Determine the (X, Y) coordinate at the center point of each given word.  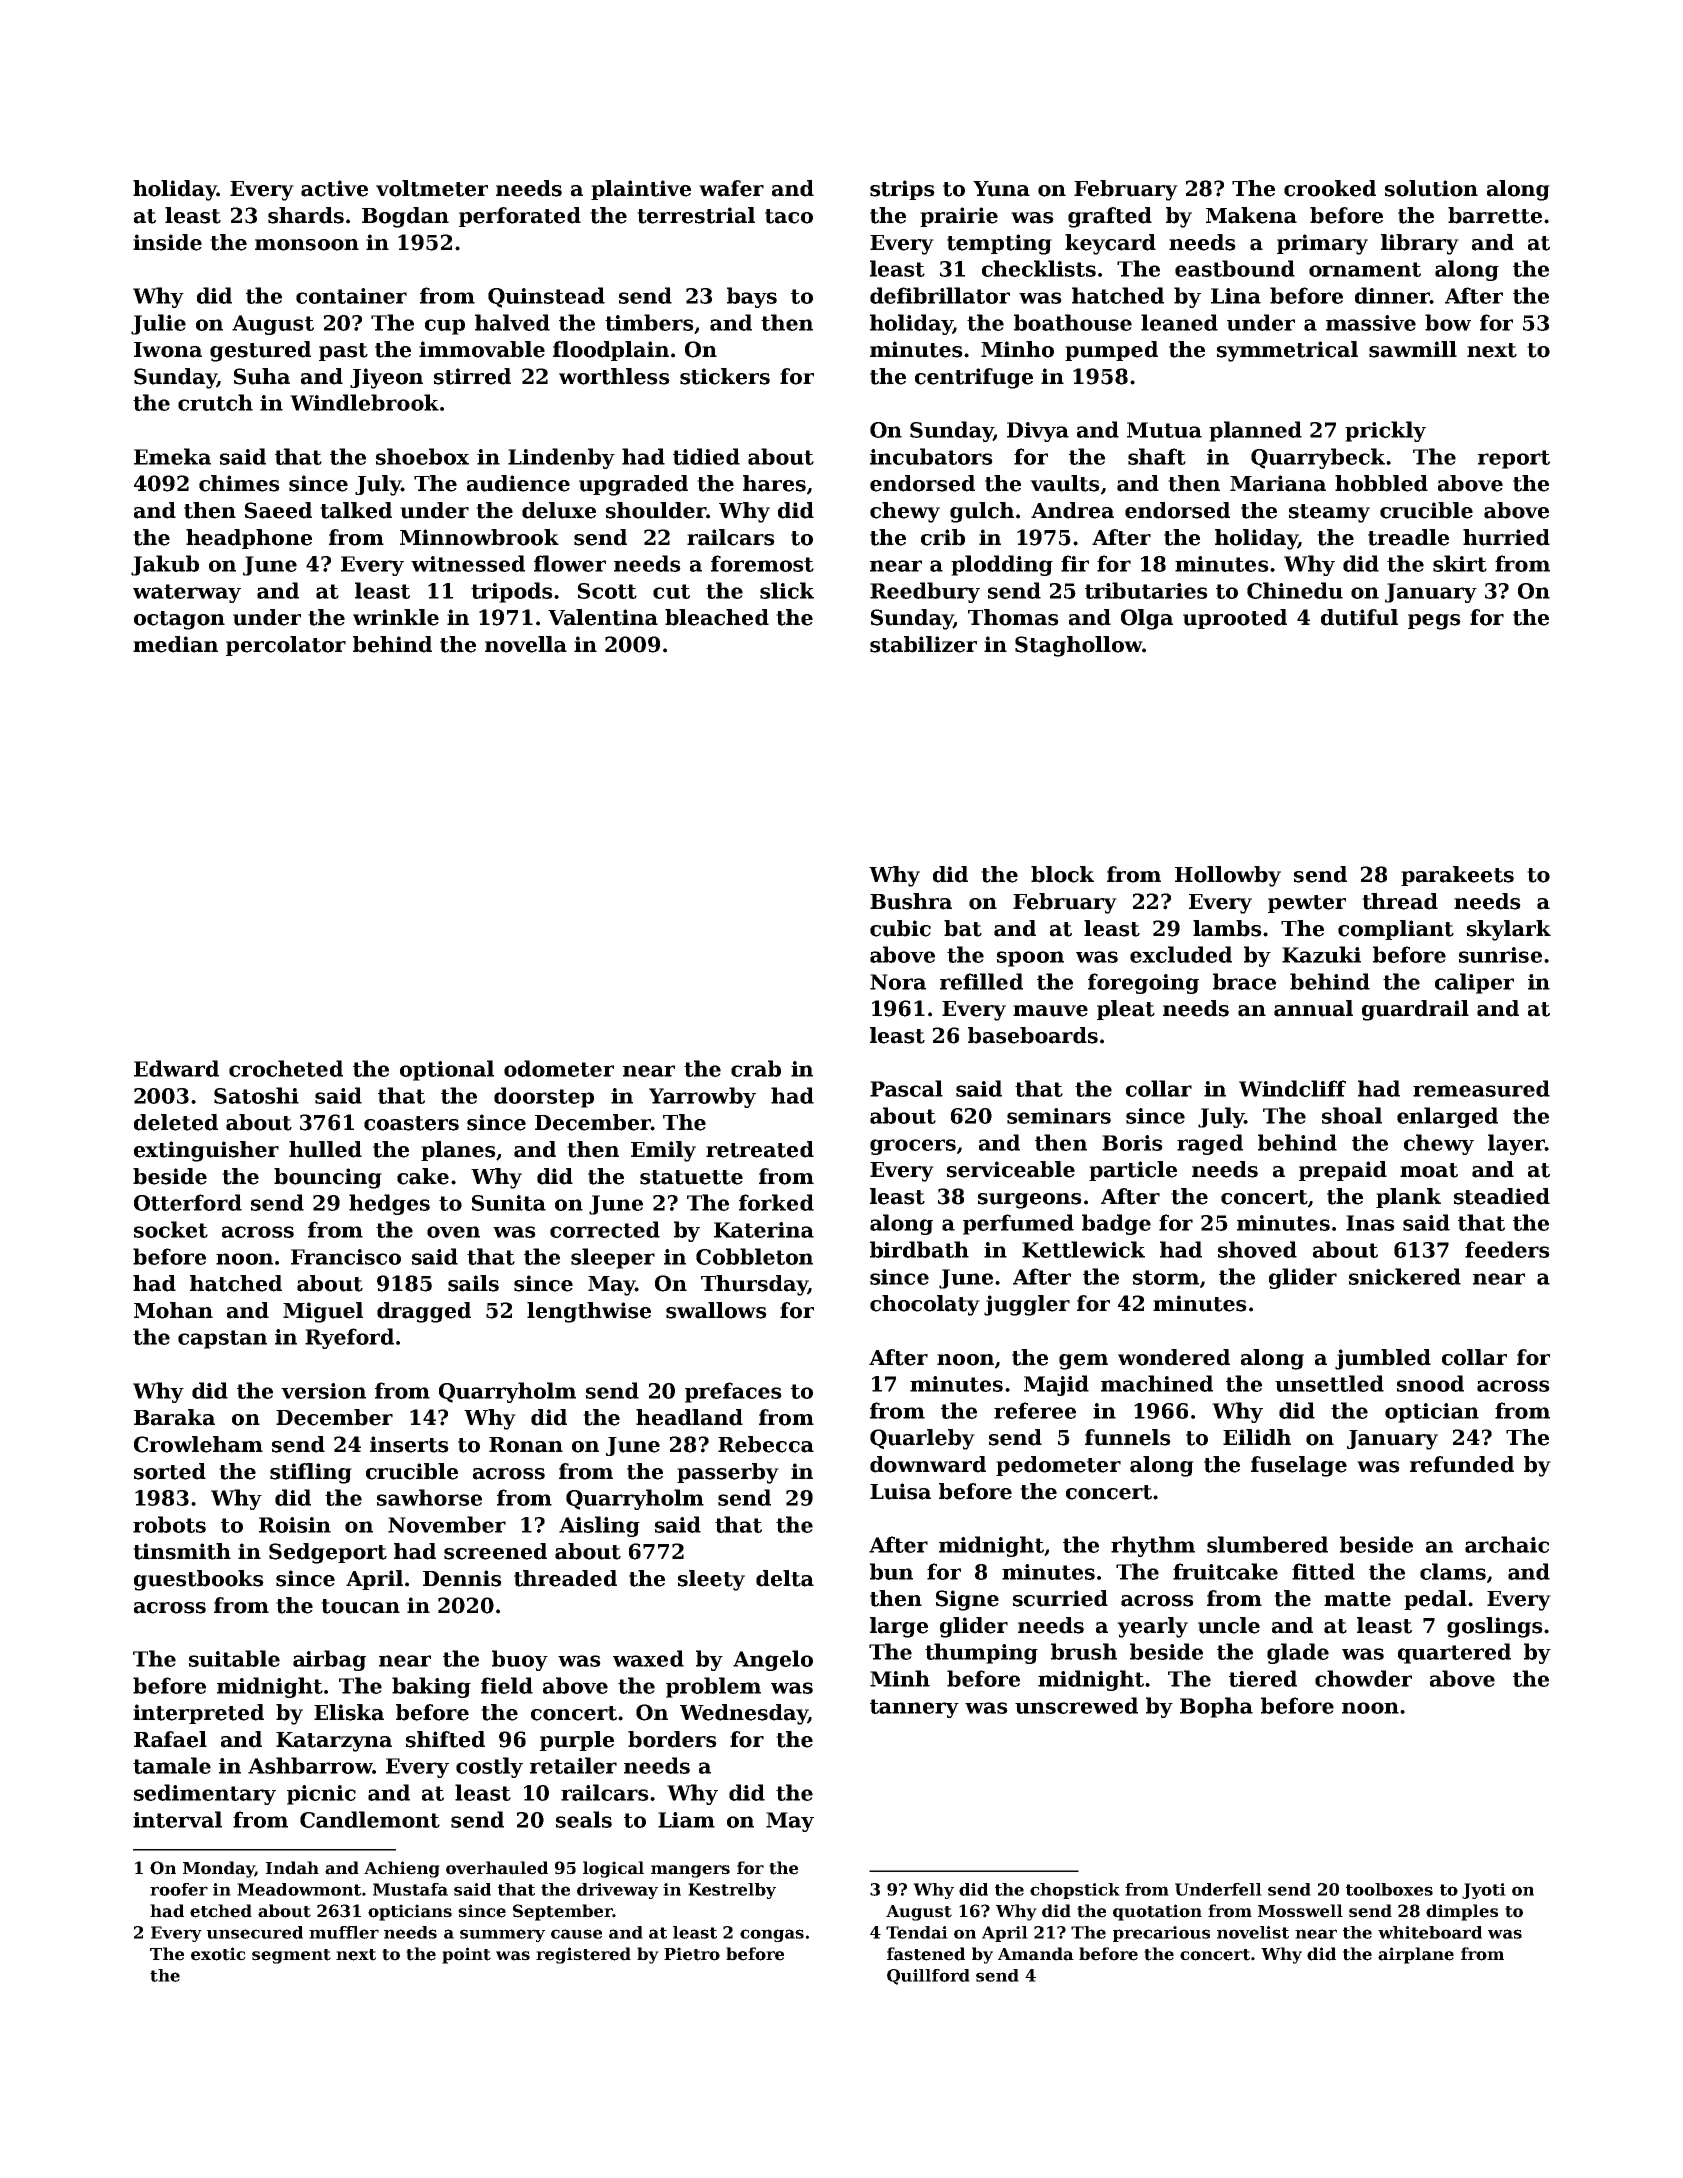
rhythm (1153, 1546)
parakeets (1457, 876)
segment (291, 1956)
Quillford (928, 1977)
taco (789, 216)
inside (167, 242)
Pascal (906, 1088)
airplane (1416, 1955)
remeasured (1481, 1088)
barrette (1495, 215)
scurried (1060, 1598)
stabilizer (923, 644)
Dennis (462, 1578)
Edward (176, 1068)
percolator (286, 646)
